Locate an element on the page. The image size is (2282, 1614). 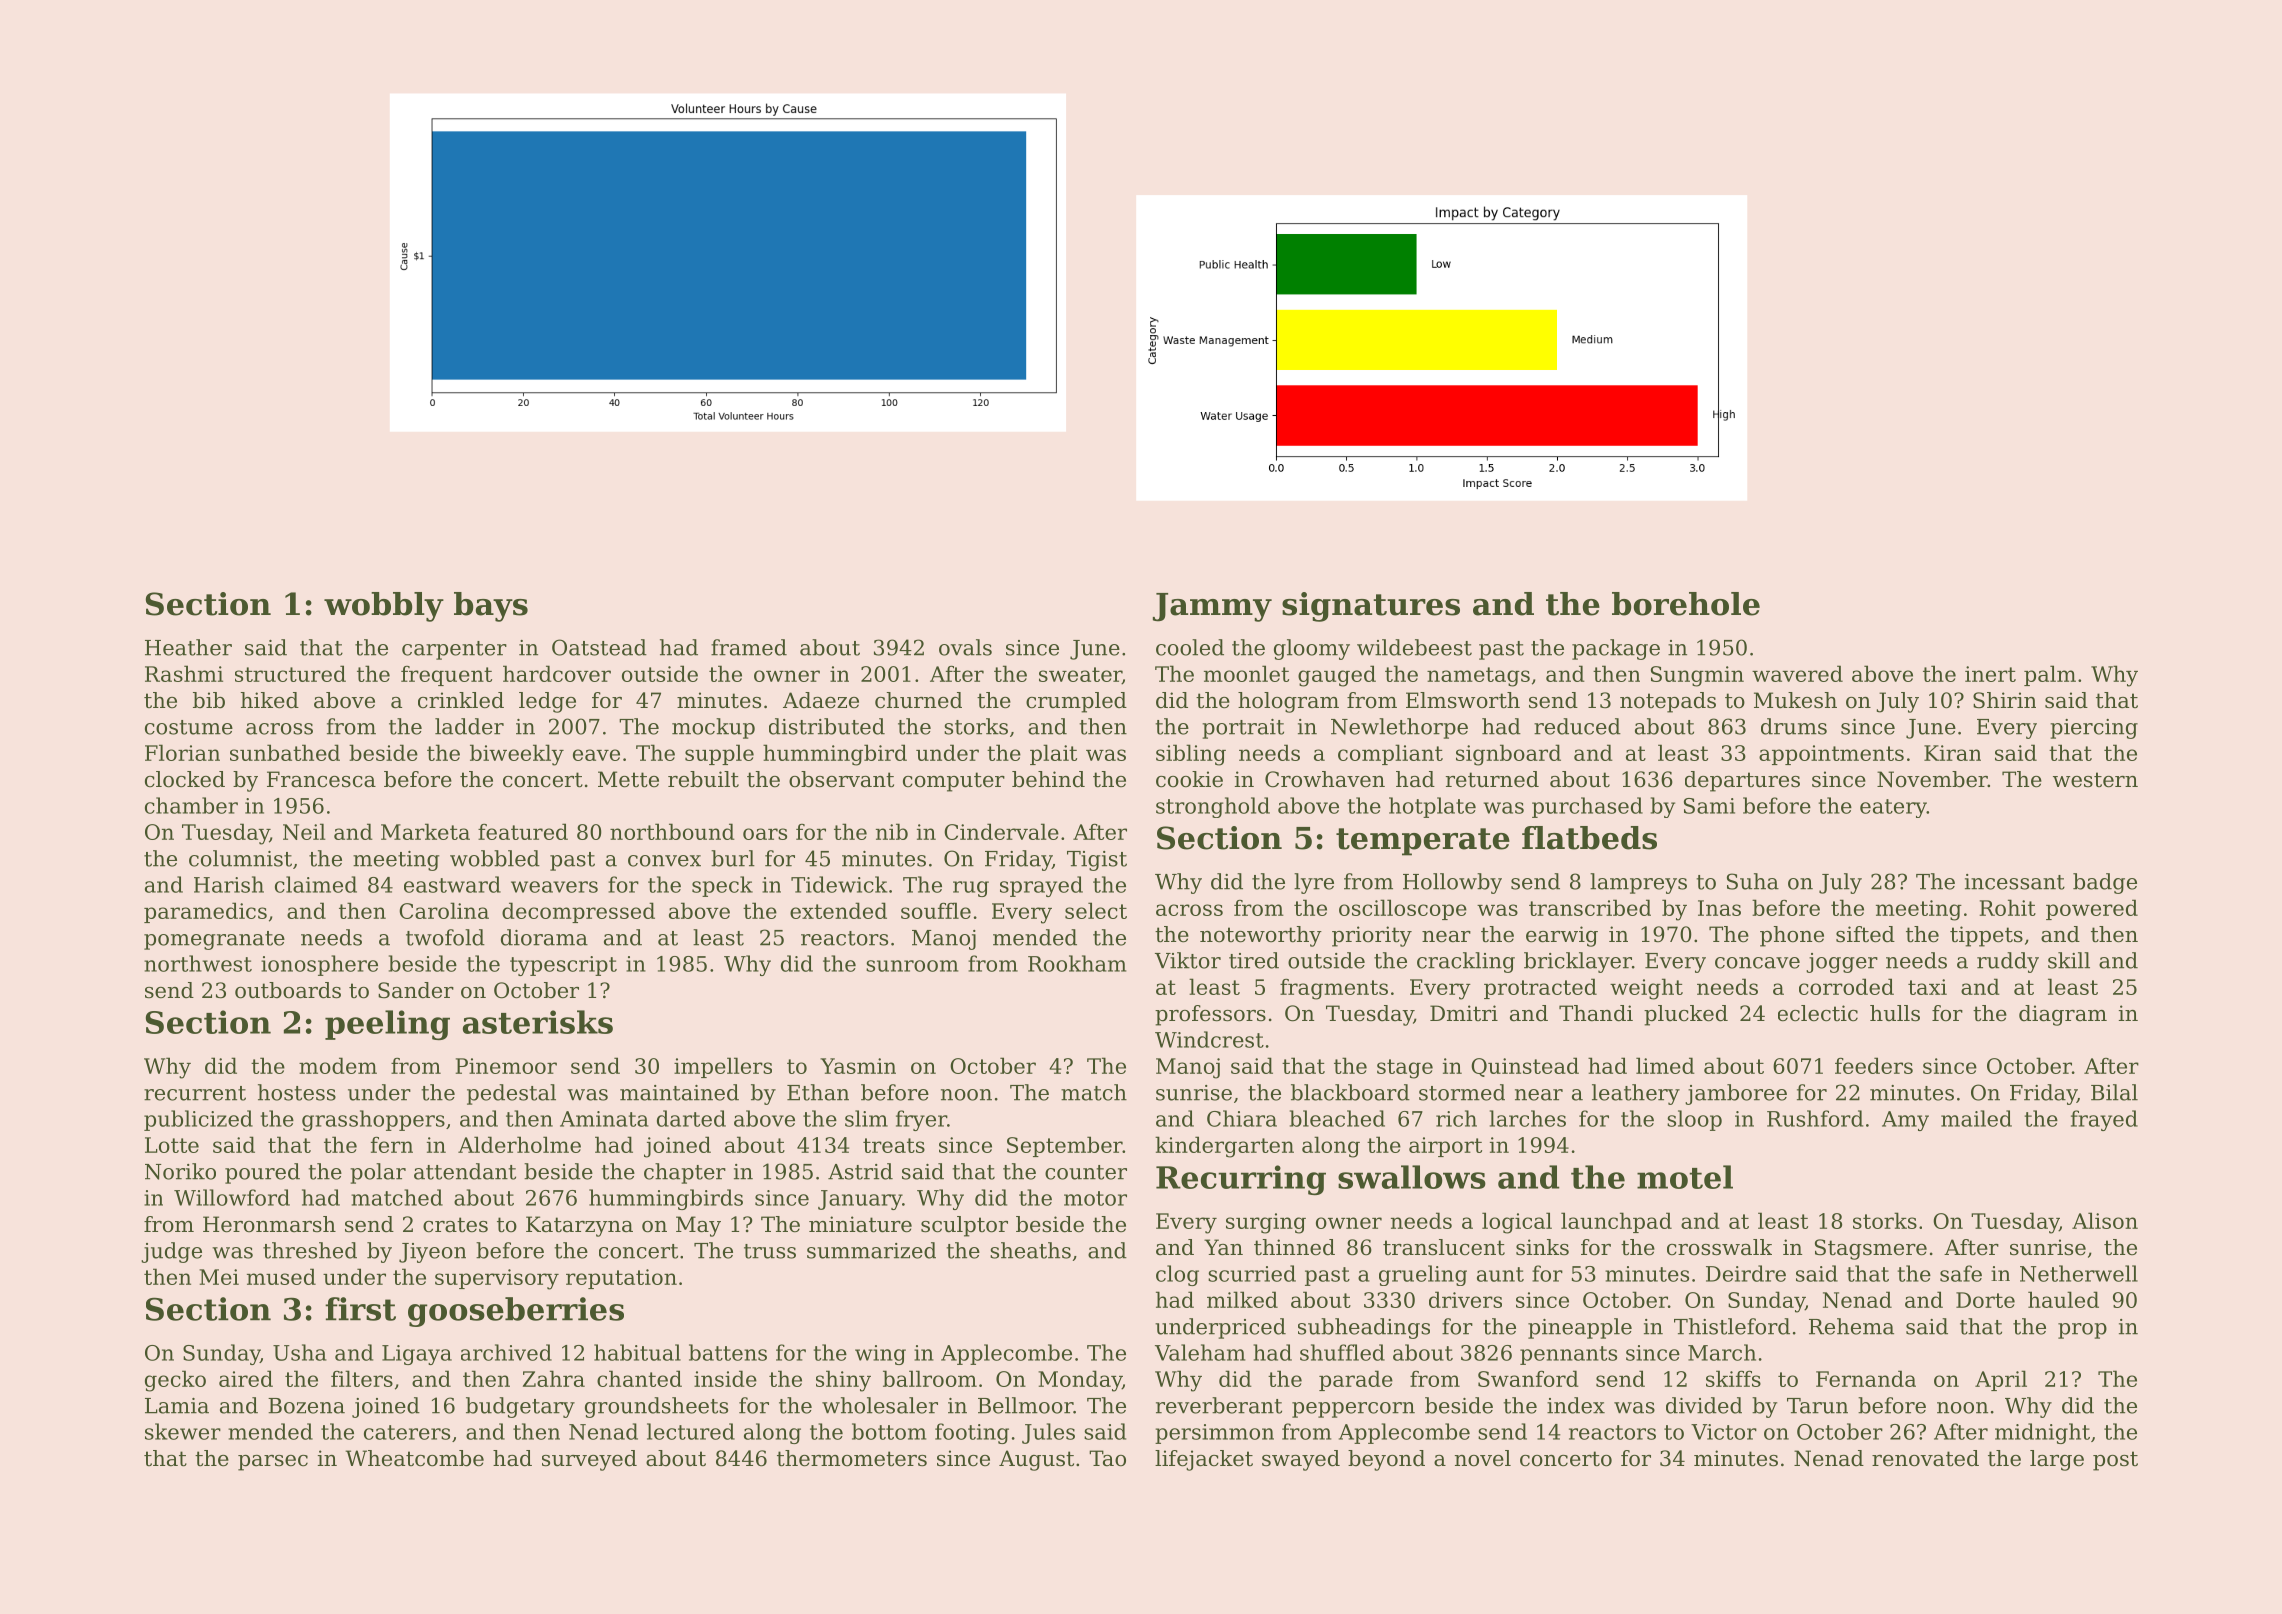
gooseberries is located at coordinates (516, 1312).
